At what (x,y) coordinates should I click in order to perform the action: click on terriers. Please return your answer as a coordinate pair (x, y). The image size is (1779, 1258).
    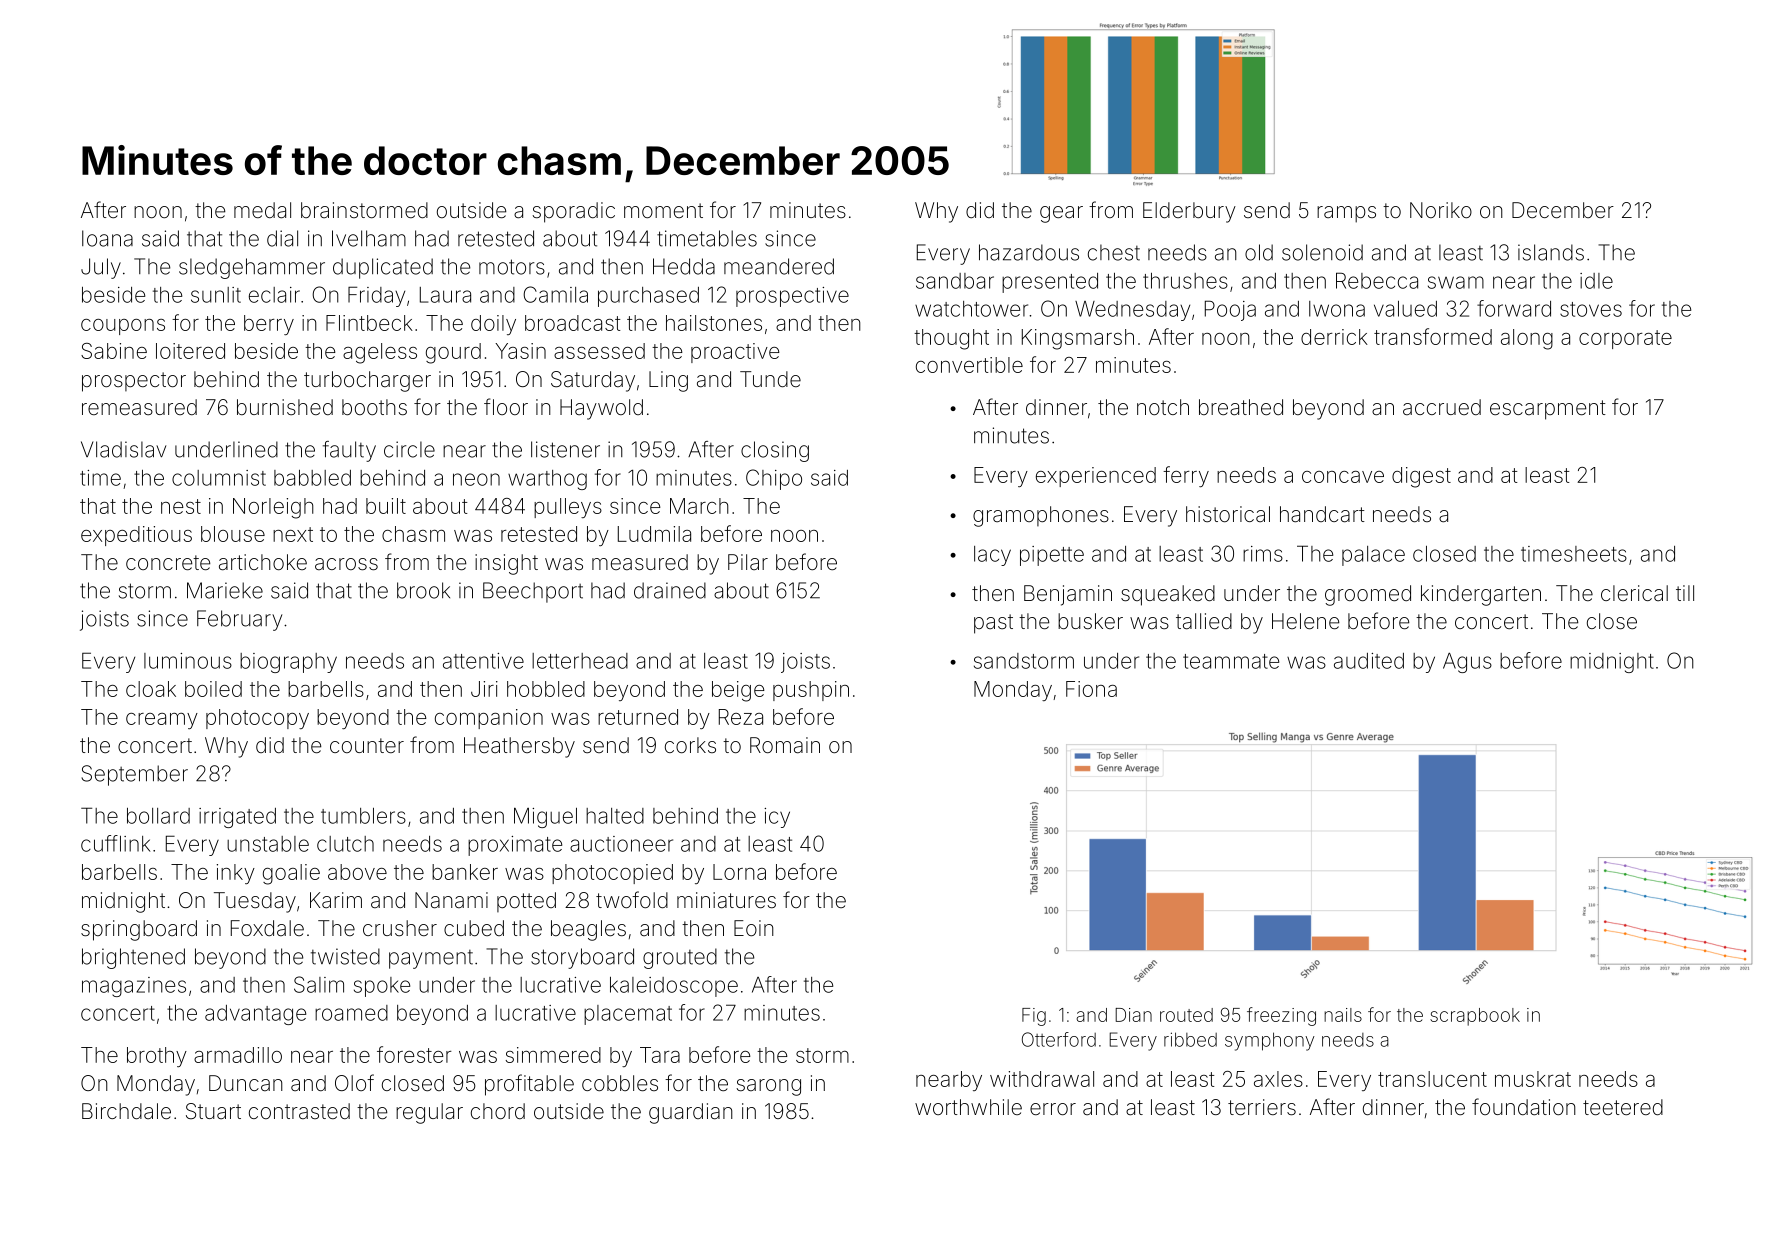
    Looking at the image, I should click on (1262, 1107).
